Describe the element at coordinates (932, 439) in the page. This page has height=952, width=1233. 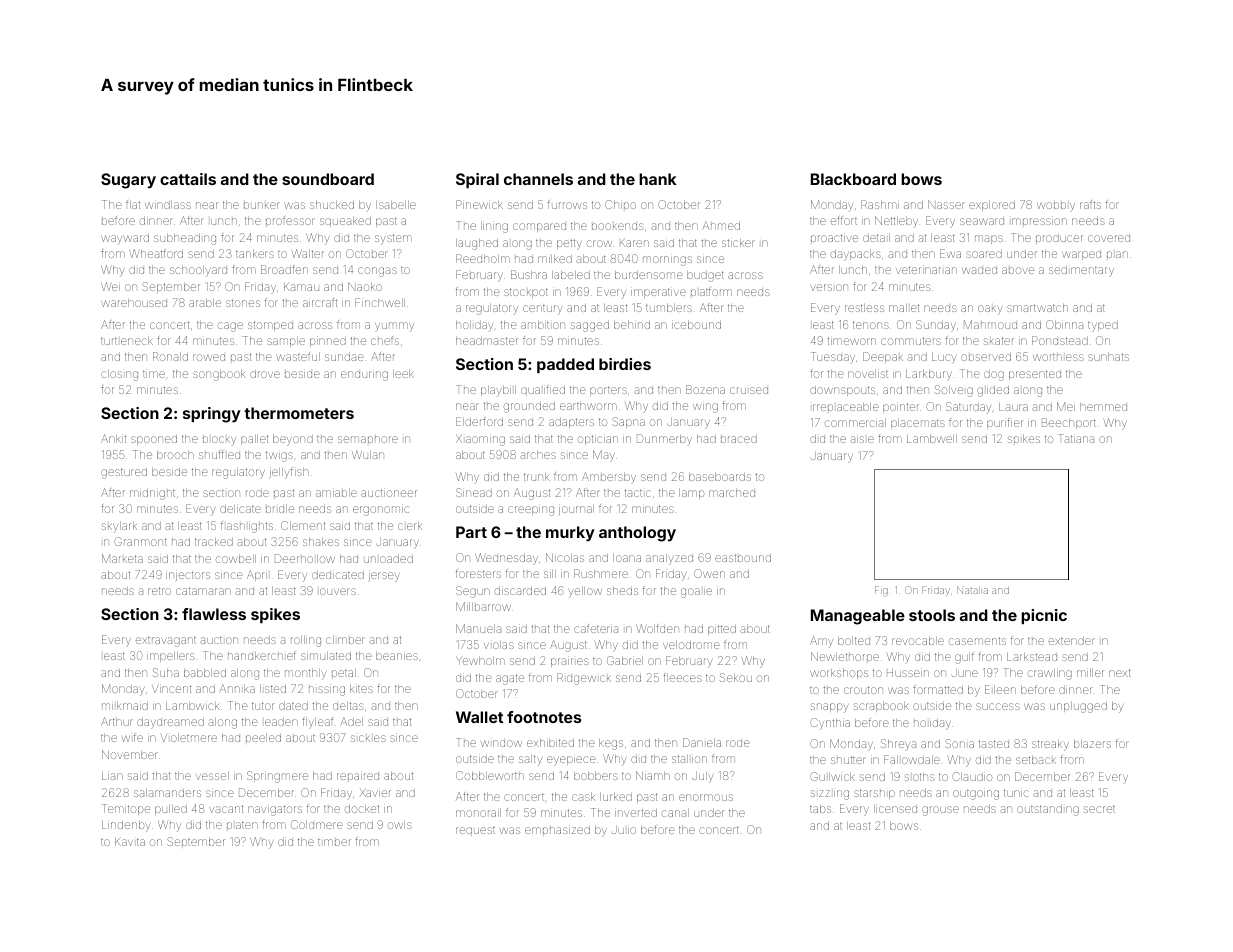
I see `Lambwell` at that location.
